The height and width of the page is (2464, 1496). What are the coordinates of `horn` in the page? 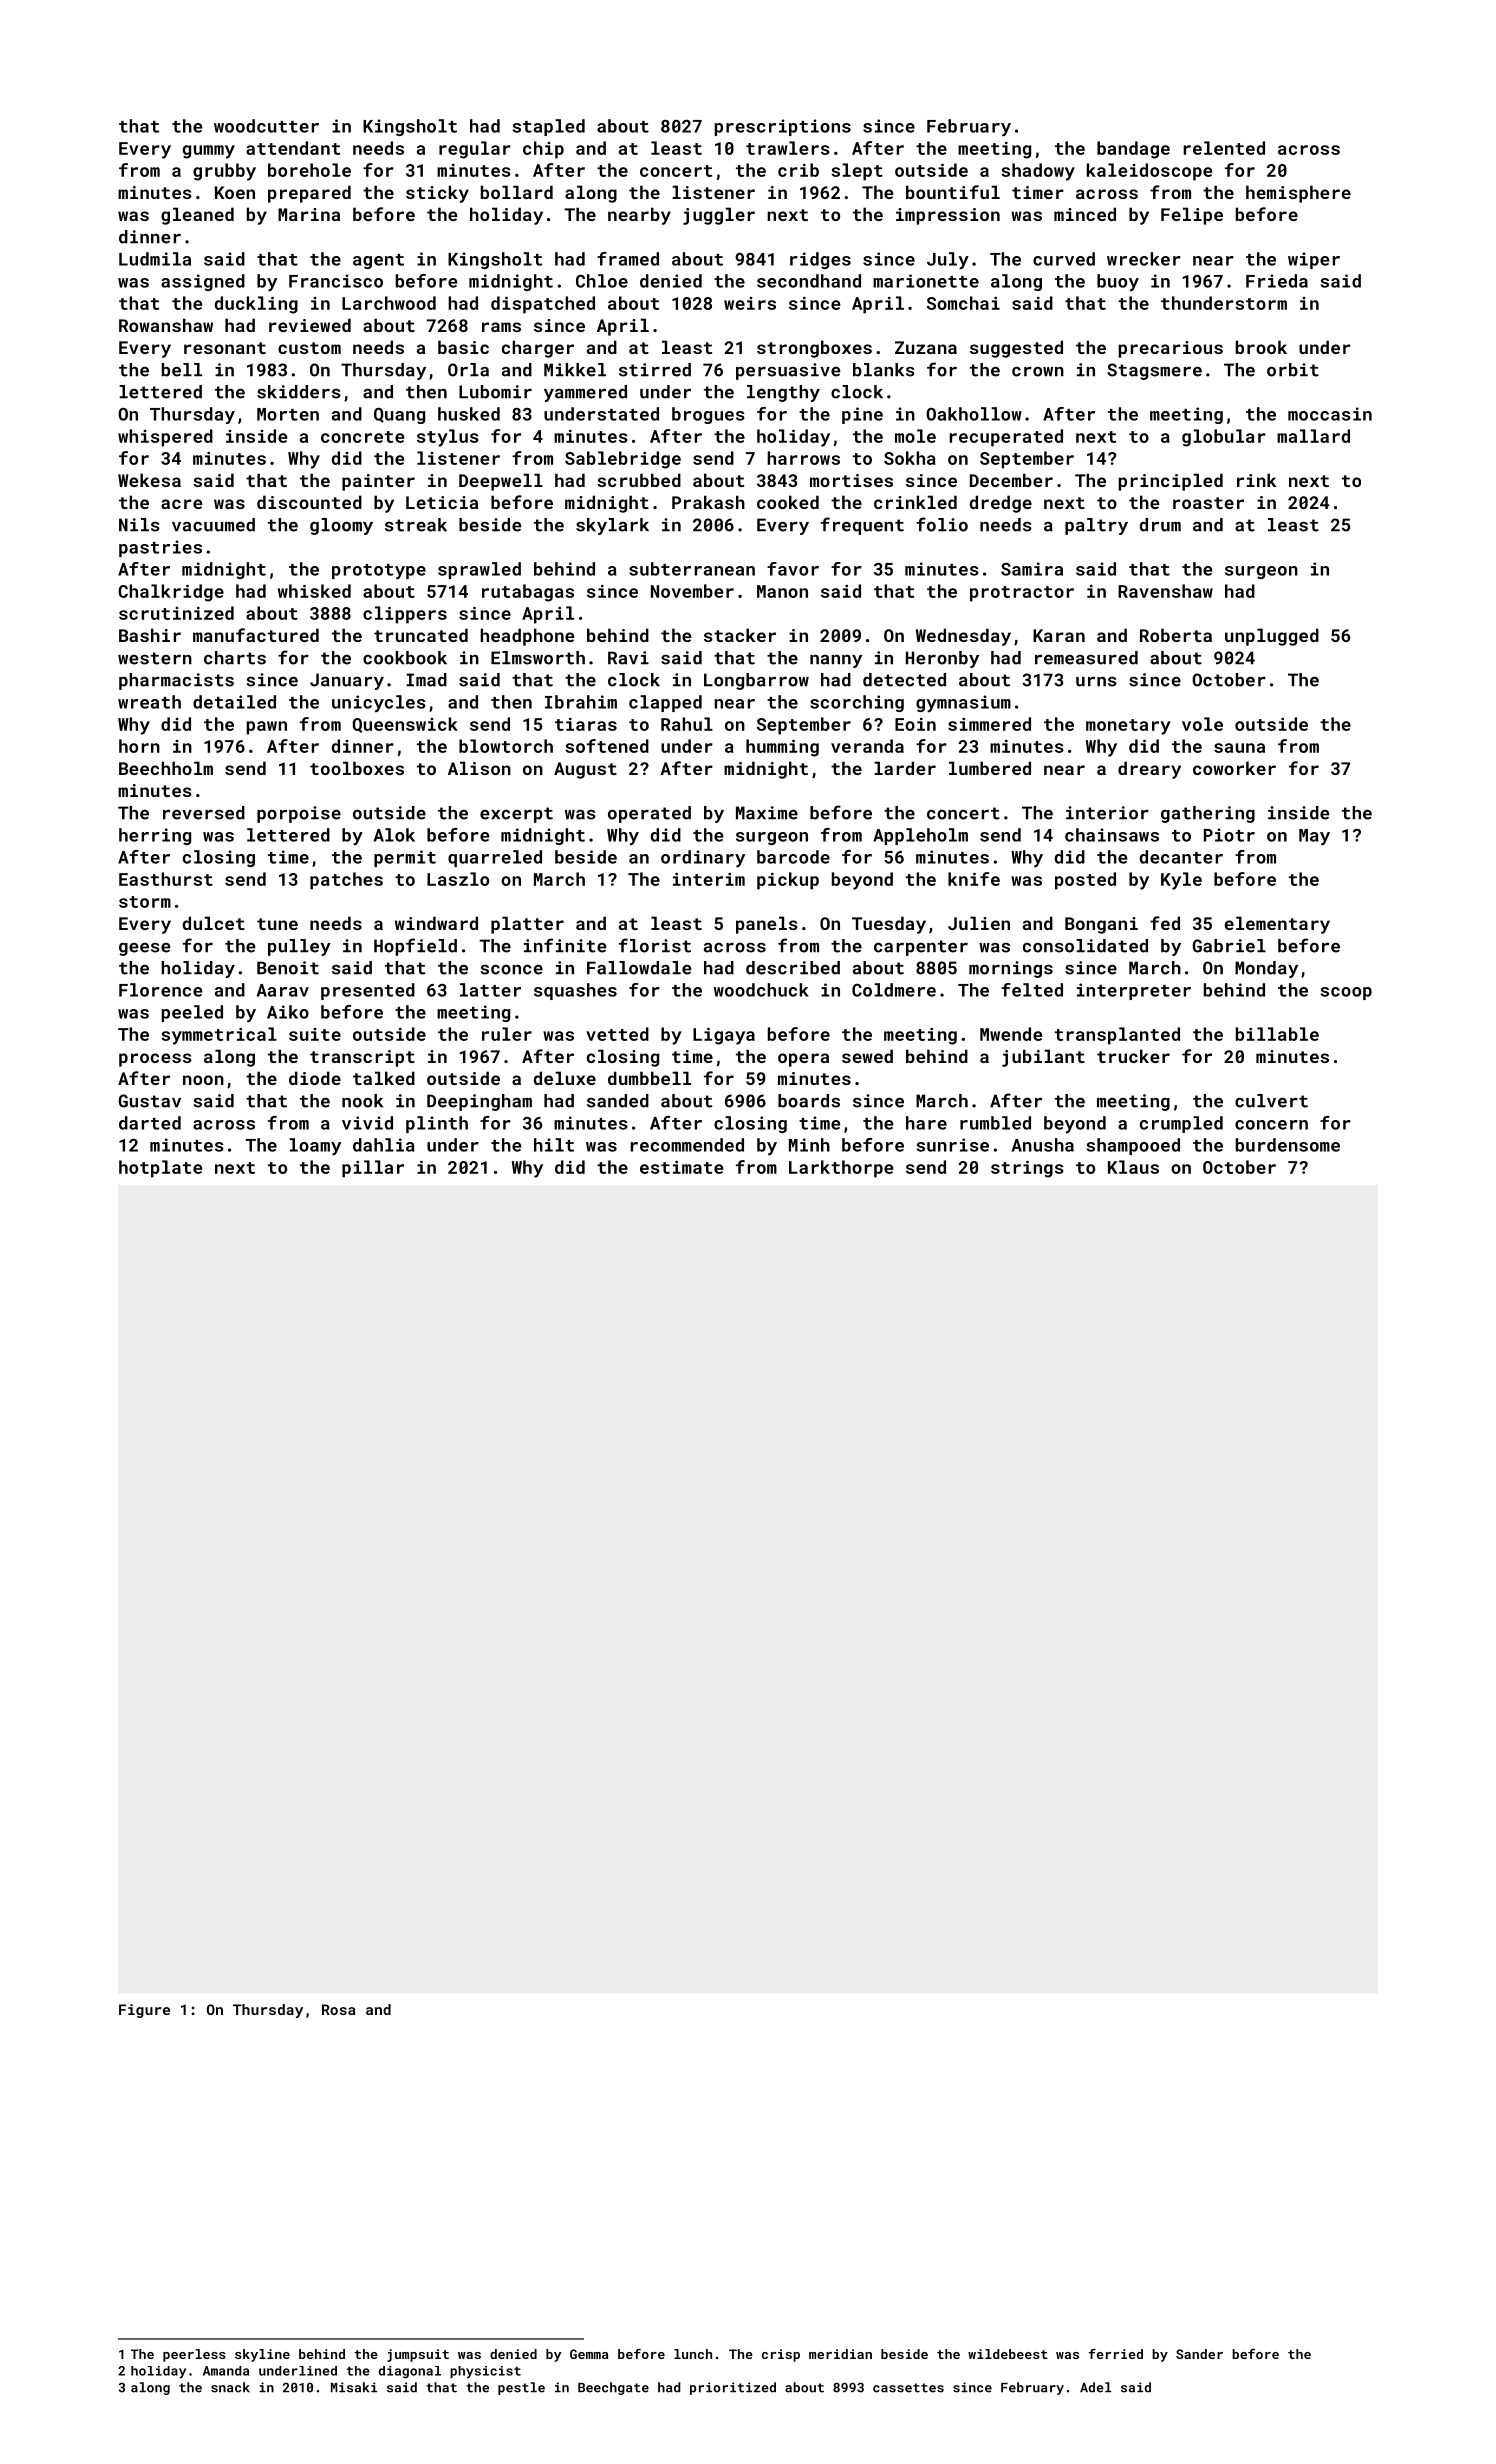 It's located at (139, 746).
